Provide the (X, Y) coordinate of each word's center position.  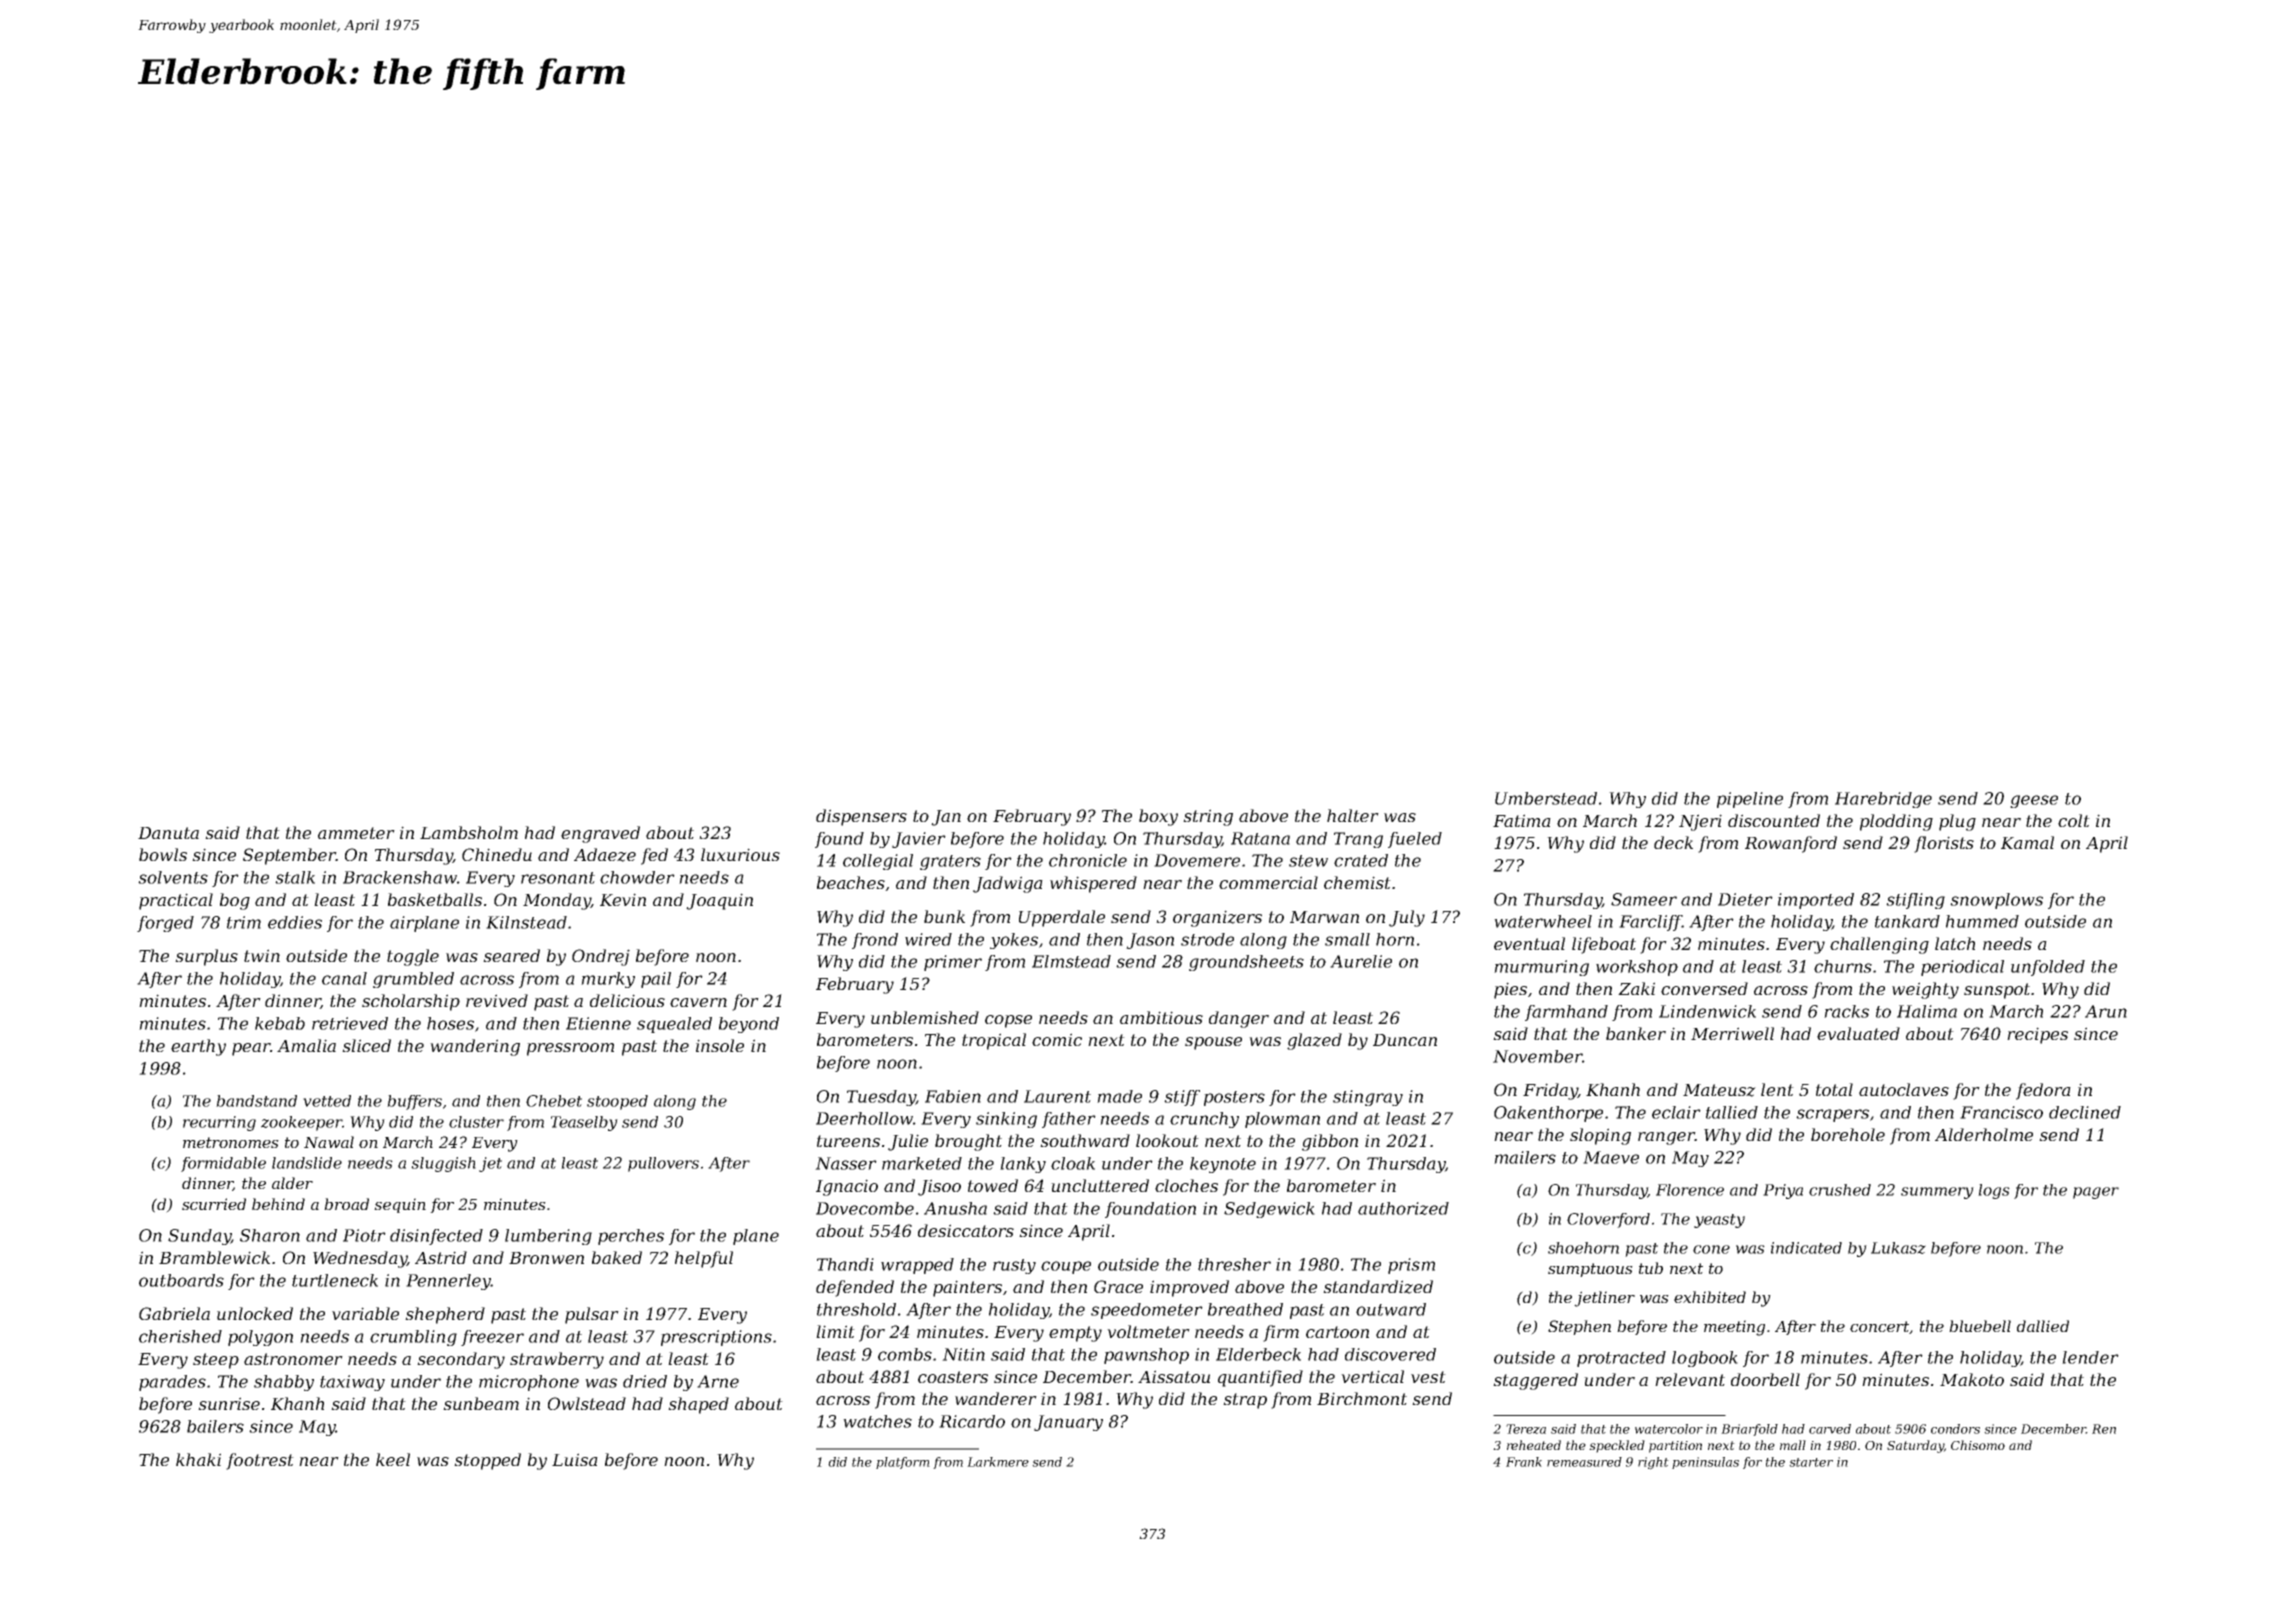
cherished (180, 1336)
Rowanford (1791, 844)
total (1834, 1089)
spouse (1213, 1043)
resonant (558, 878)
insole (720, 1045)
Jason (1150, 941)
